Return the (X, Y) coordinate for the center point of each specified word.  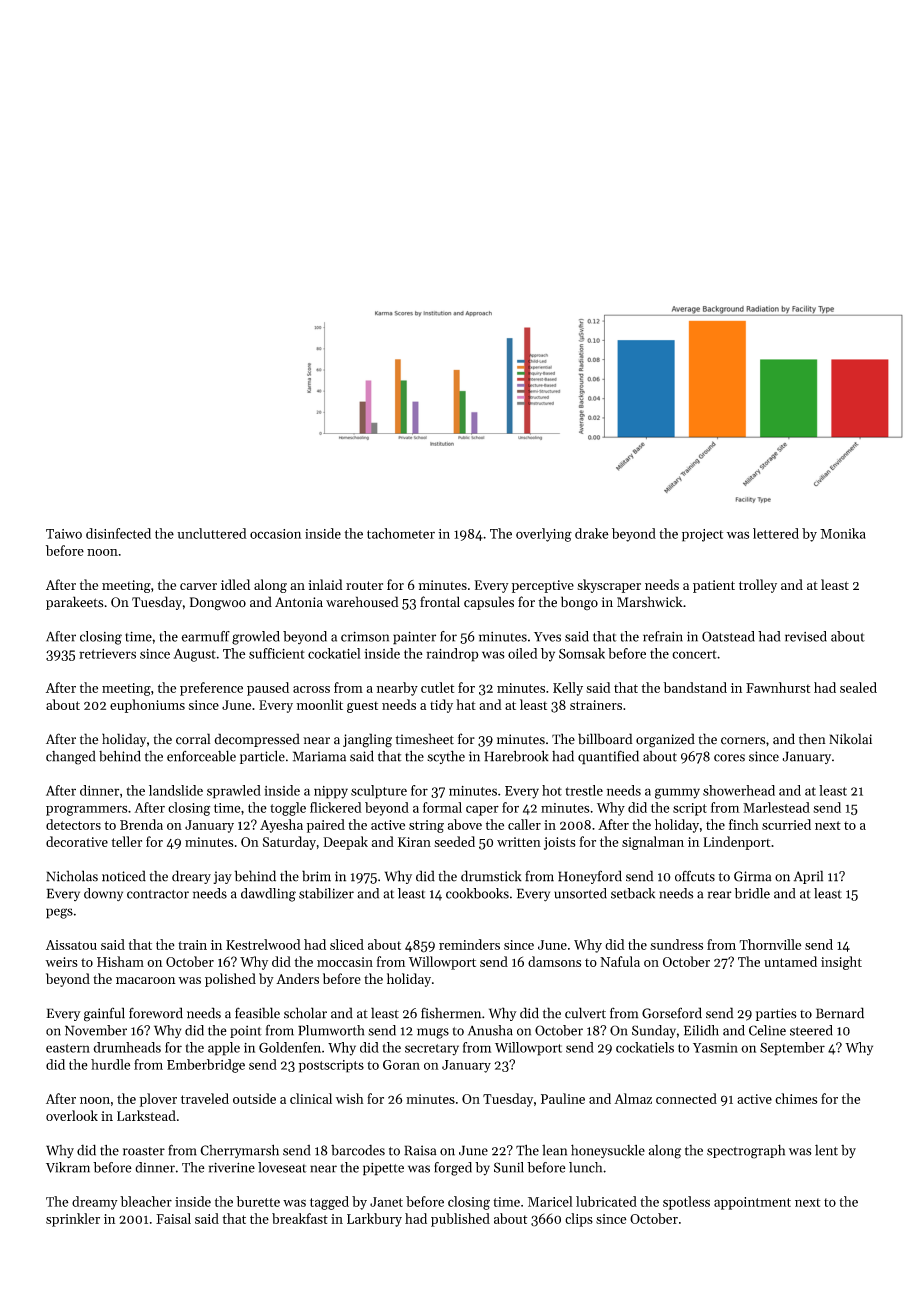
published (460, 1220)
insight (841, 963)
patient (714, 586)
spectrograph (746, 1151)
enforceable (201, 756)
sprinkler (73, 1220)
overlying (544, 535)
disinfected (118, 533)
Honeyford (590, 877)
